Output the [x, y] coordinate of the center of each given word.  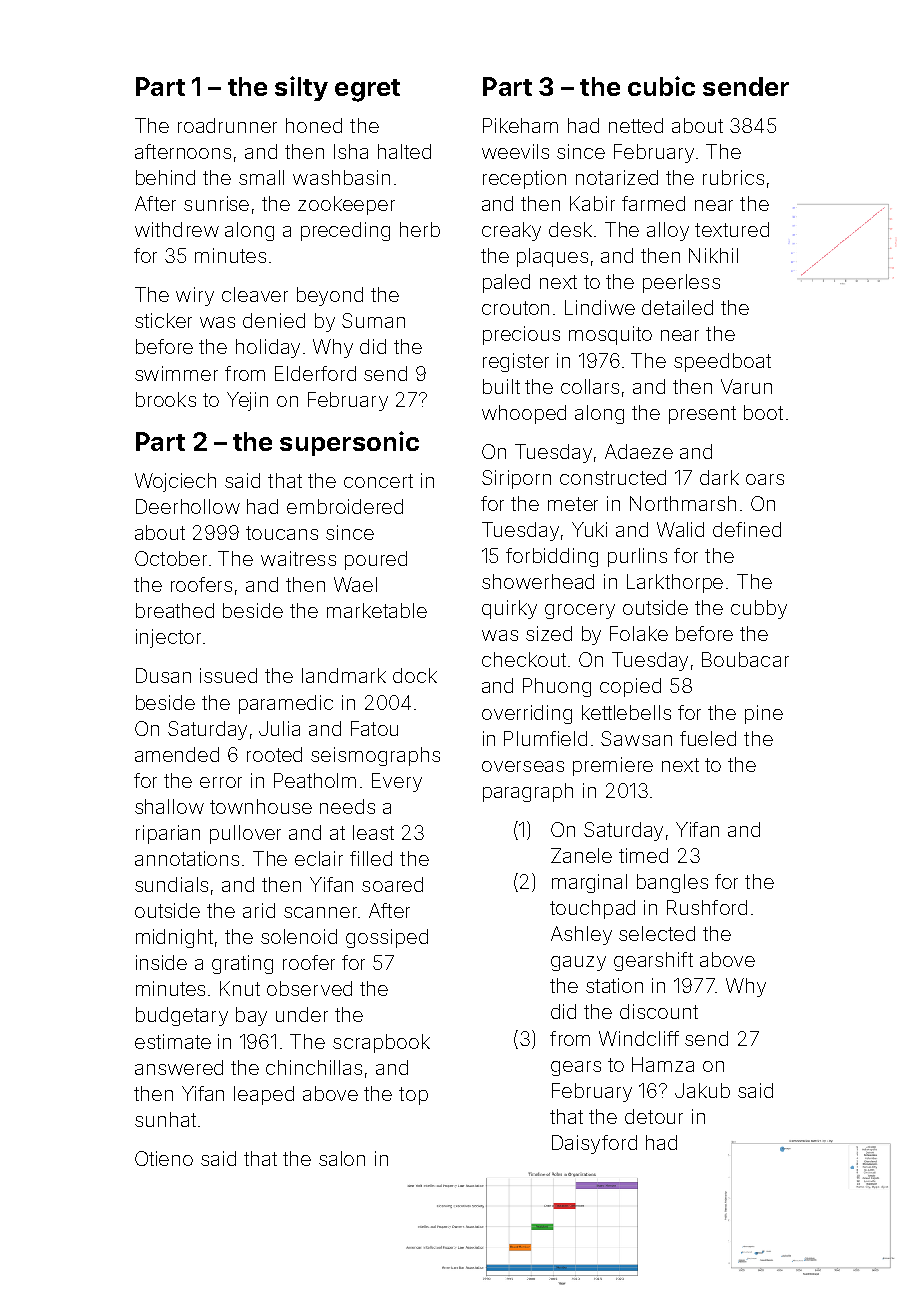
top [413, 1096]
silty [301, 88]
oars [765, 479]
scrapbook [381, 1043]
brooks [166, 399]
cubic [661, 86]
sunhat [165, 1119]
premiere [613, 766]
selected [657, 933]
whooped [524, 414]
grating [242, 964]
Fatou [374, 728]
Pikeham [520, 125]
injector [168, 638]
